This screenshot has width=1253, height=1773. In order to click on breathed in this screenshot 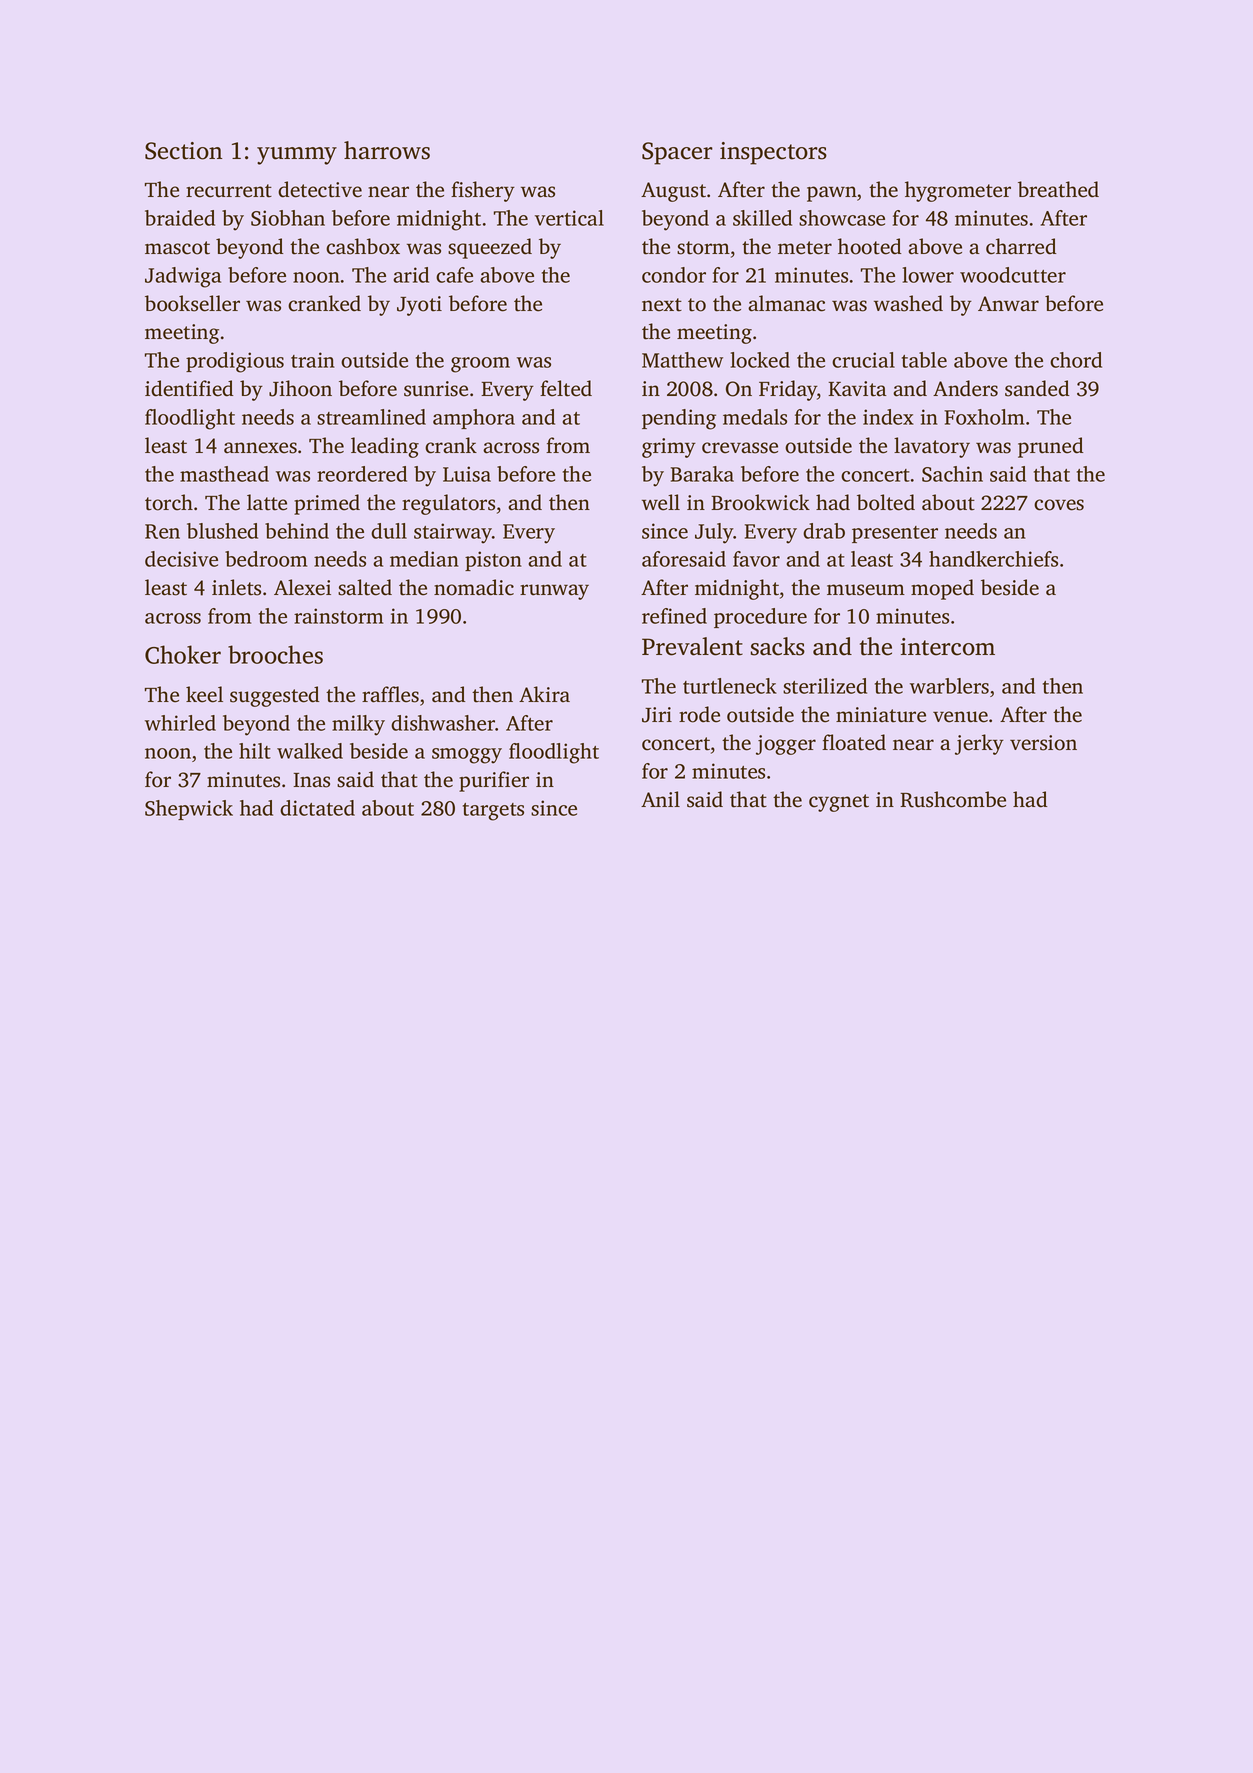, I will do `click(1058, 189)`.
